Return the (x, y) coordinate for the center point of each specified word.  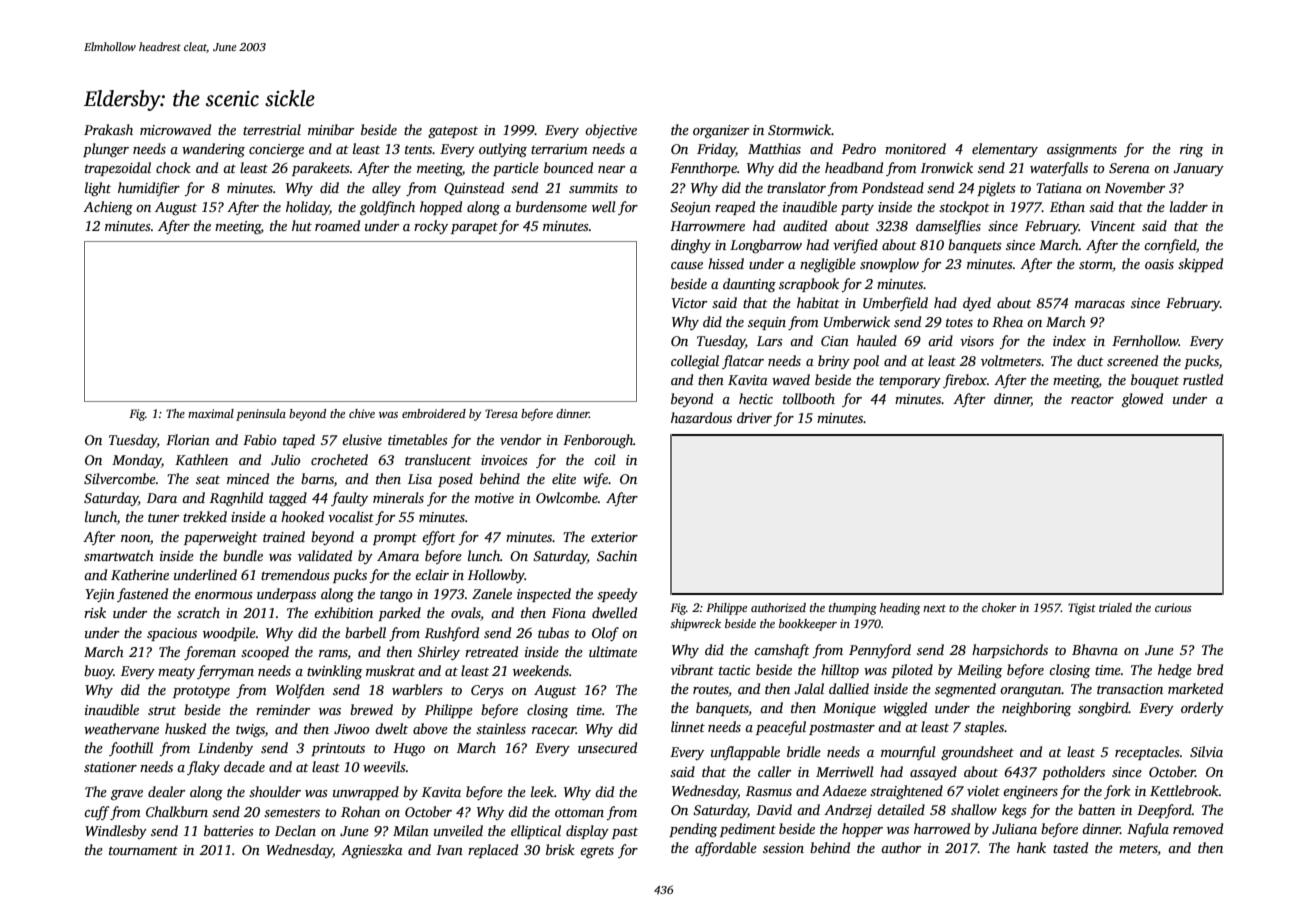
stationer (110, 767)
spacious (172, 634)
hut (302, 225)
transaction (1130, 689)
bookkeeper (808, 625)
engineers (1030, 792)
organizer (721, 131)
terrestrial (272, 129)
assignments (1082, 150)
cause (687, 265)
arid (940, 340)
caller (774, 771)
